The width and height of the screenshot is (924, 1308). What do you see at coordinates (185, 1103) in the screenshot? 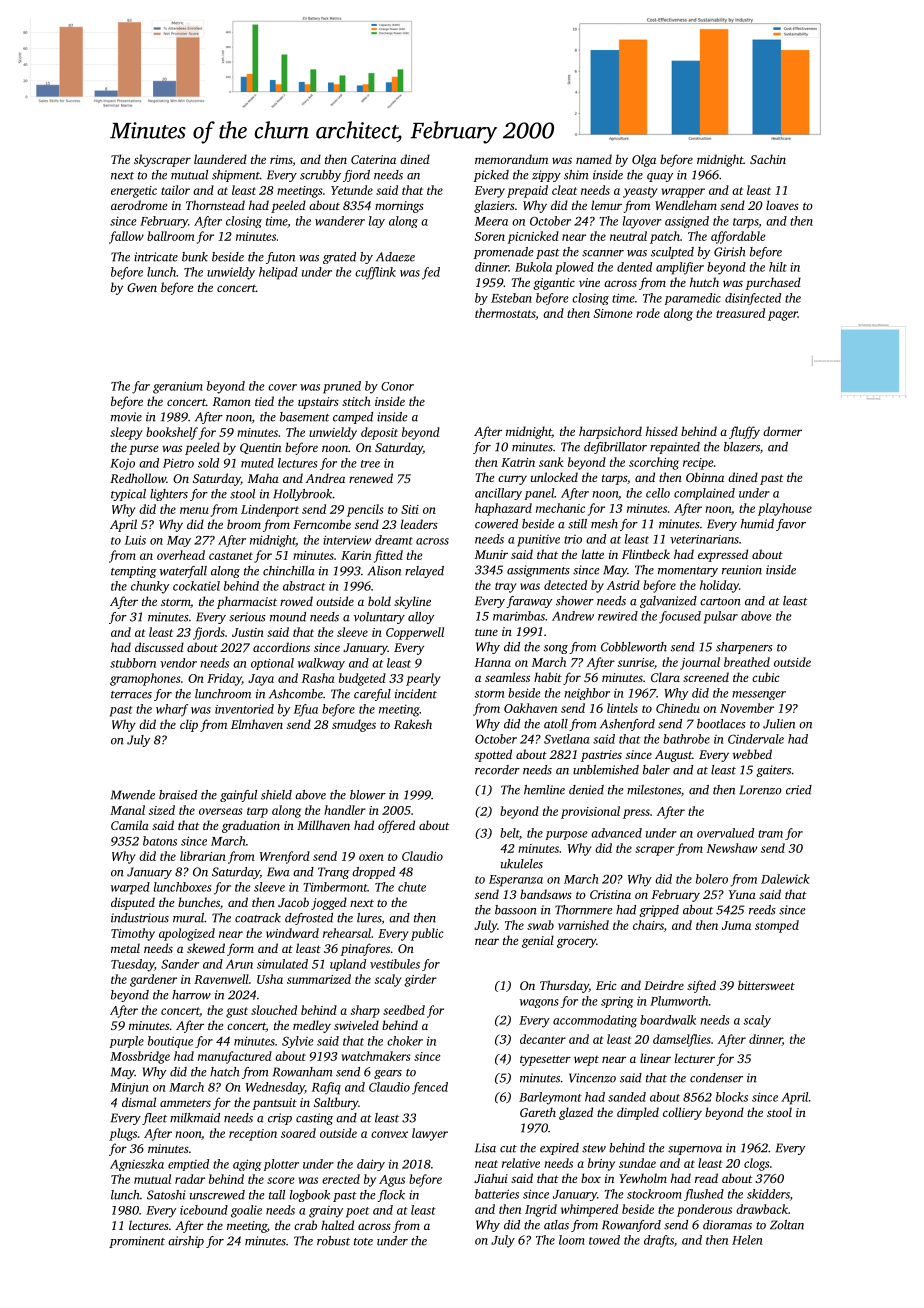
I see `ammeters` at bounding box center [185, 1103].
